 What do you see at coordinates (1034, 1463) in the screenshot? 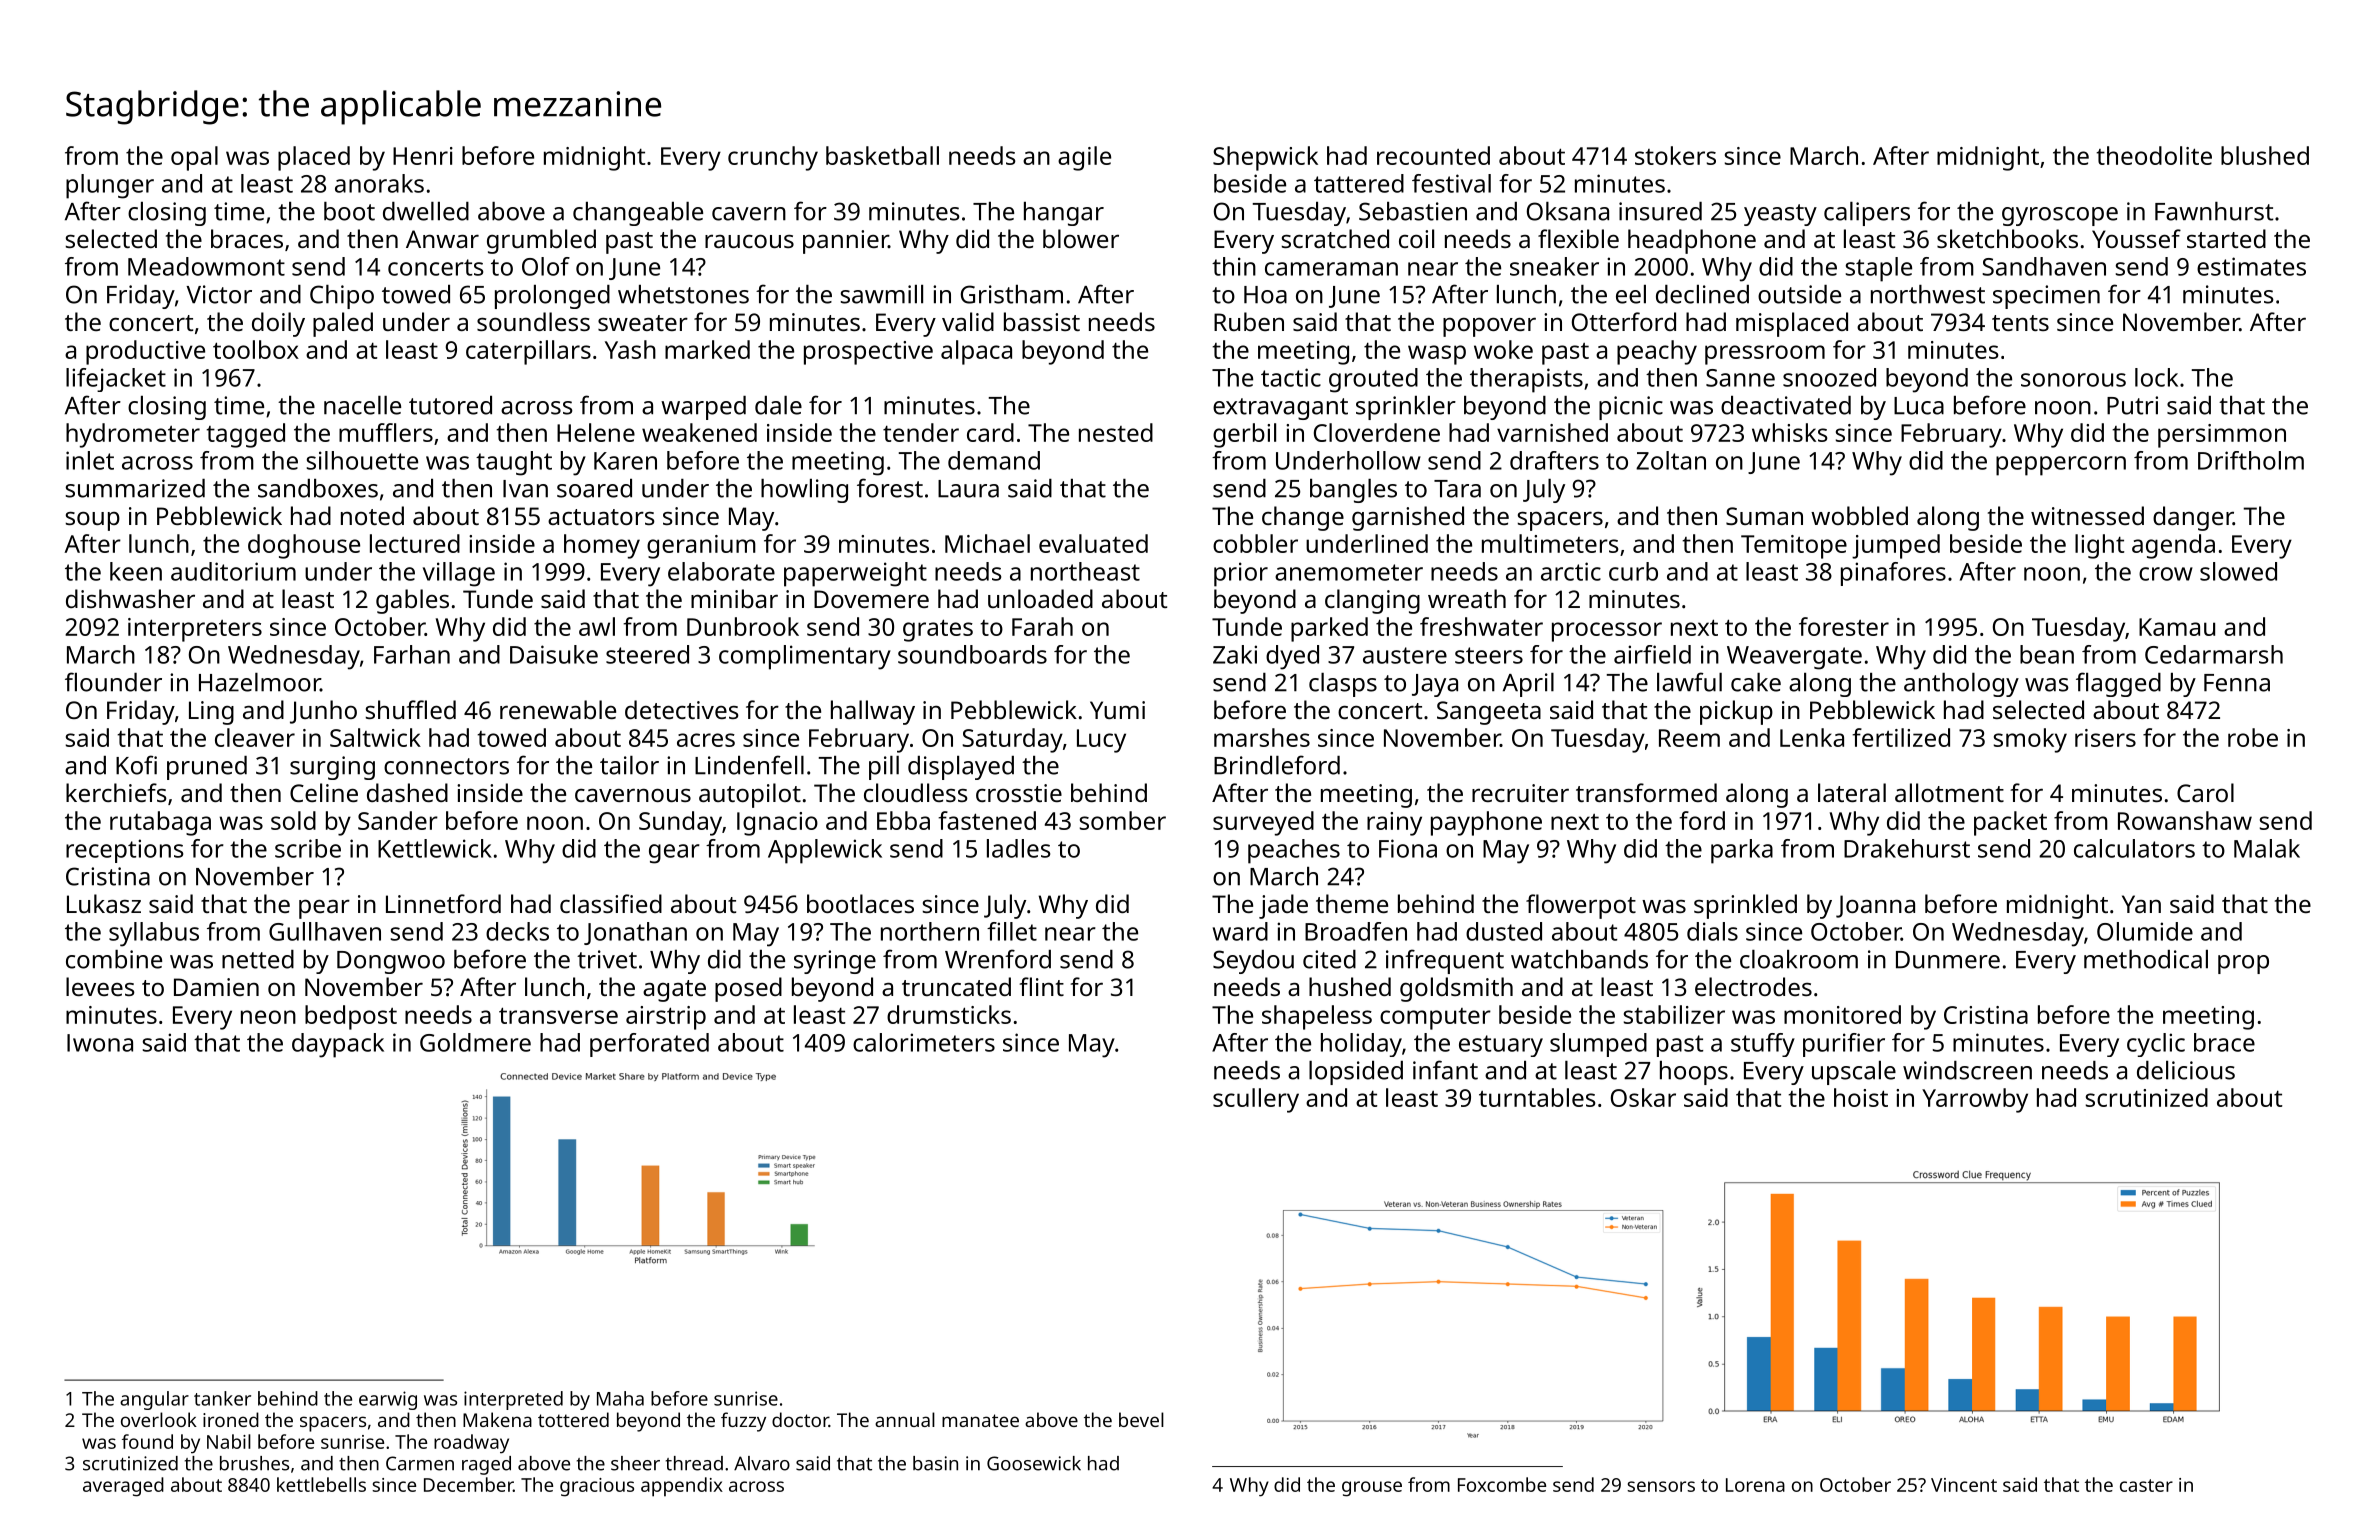
I see `Goosewick` at bounding box center [1034, 1463].
